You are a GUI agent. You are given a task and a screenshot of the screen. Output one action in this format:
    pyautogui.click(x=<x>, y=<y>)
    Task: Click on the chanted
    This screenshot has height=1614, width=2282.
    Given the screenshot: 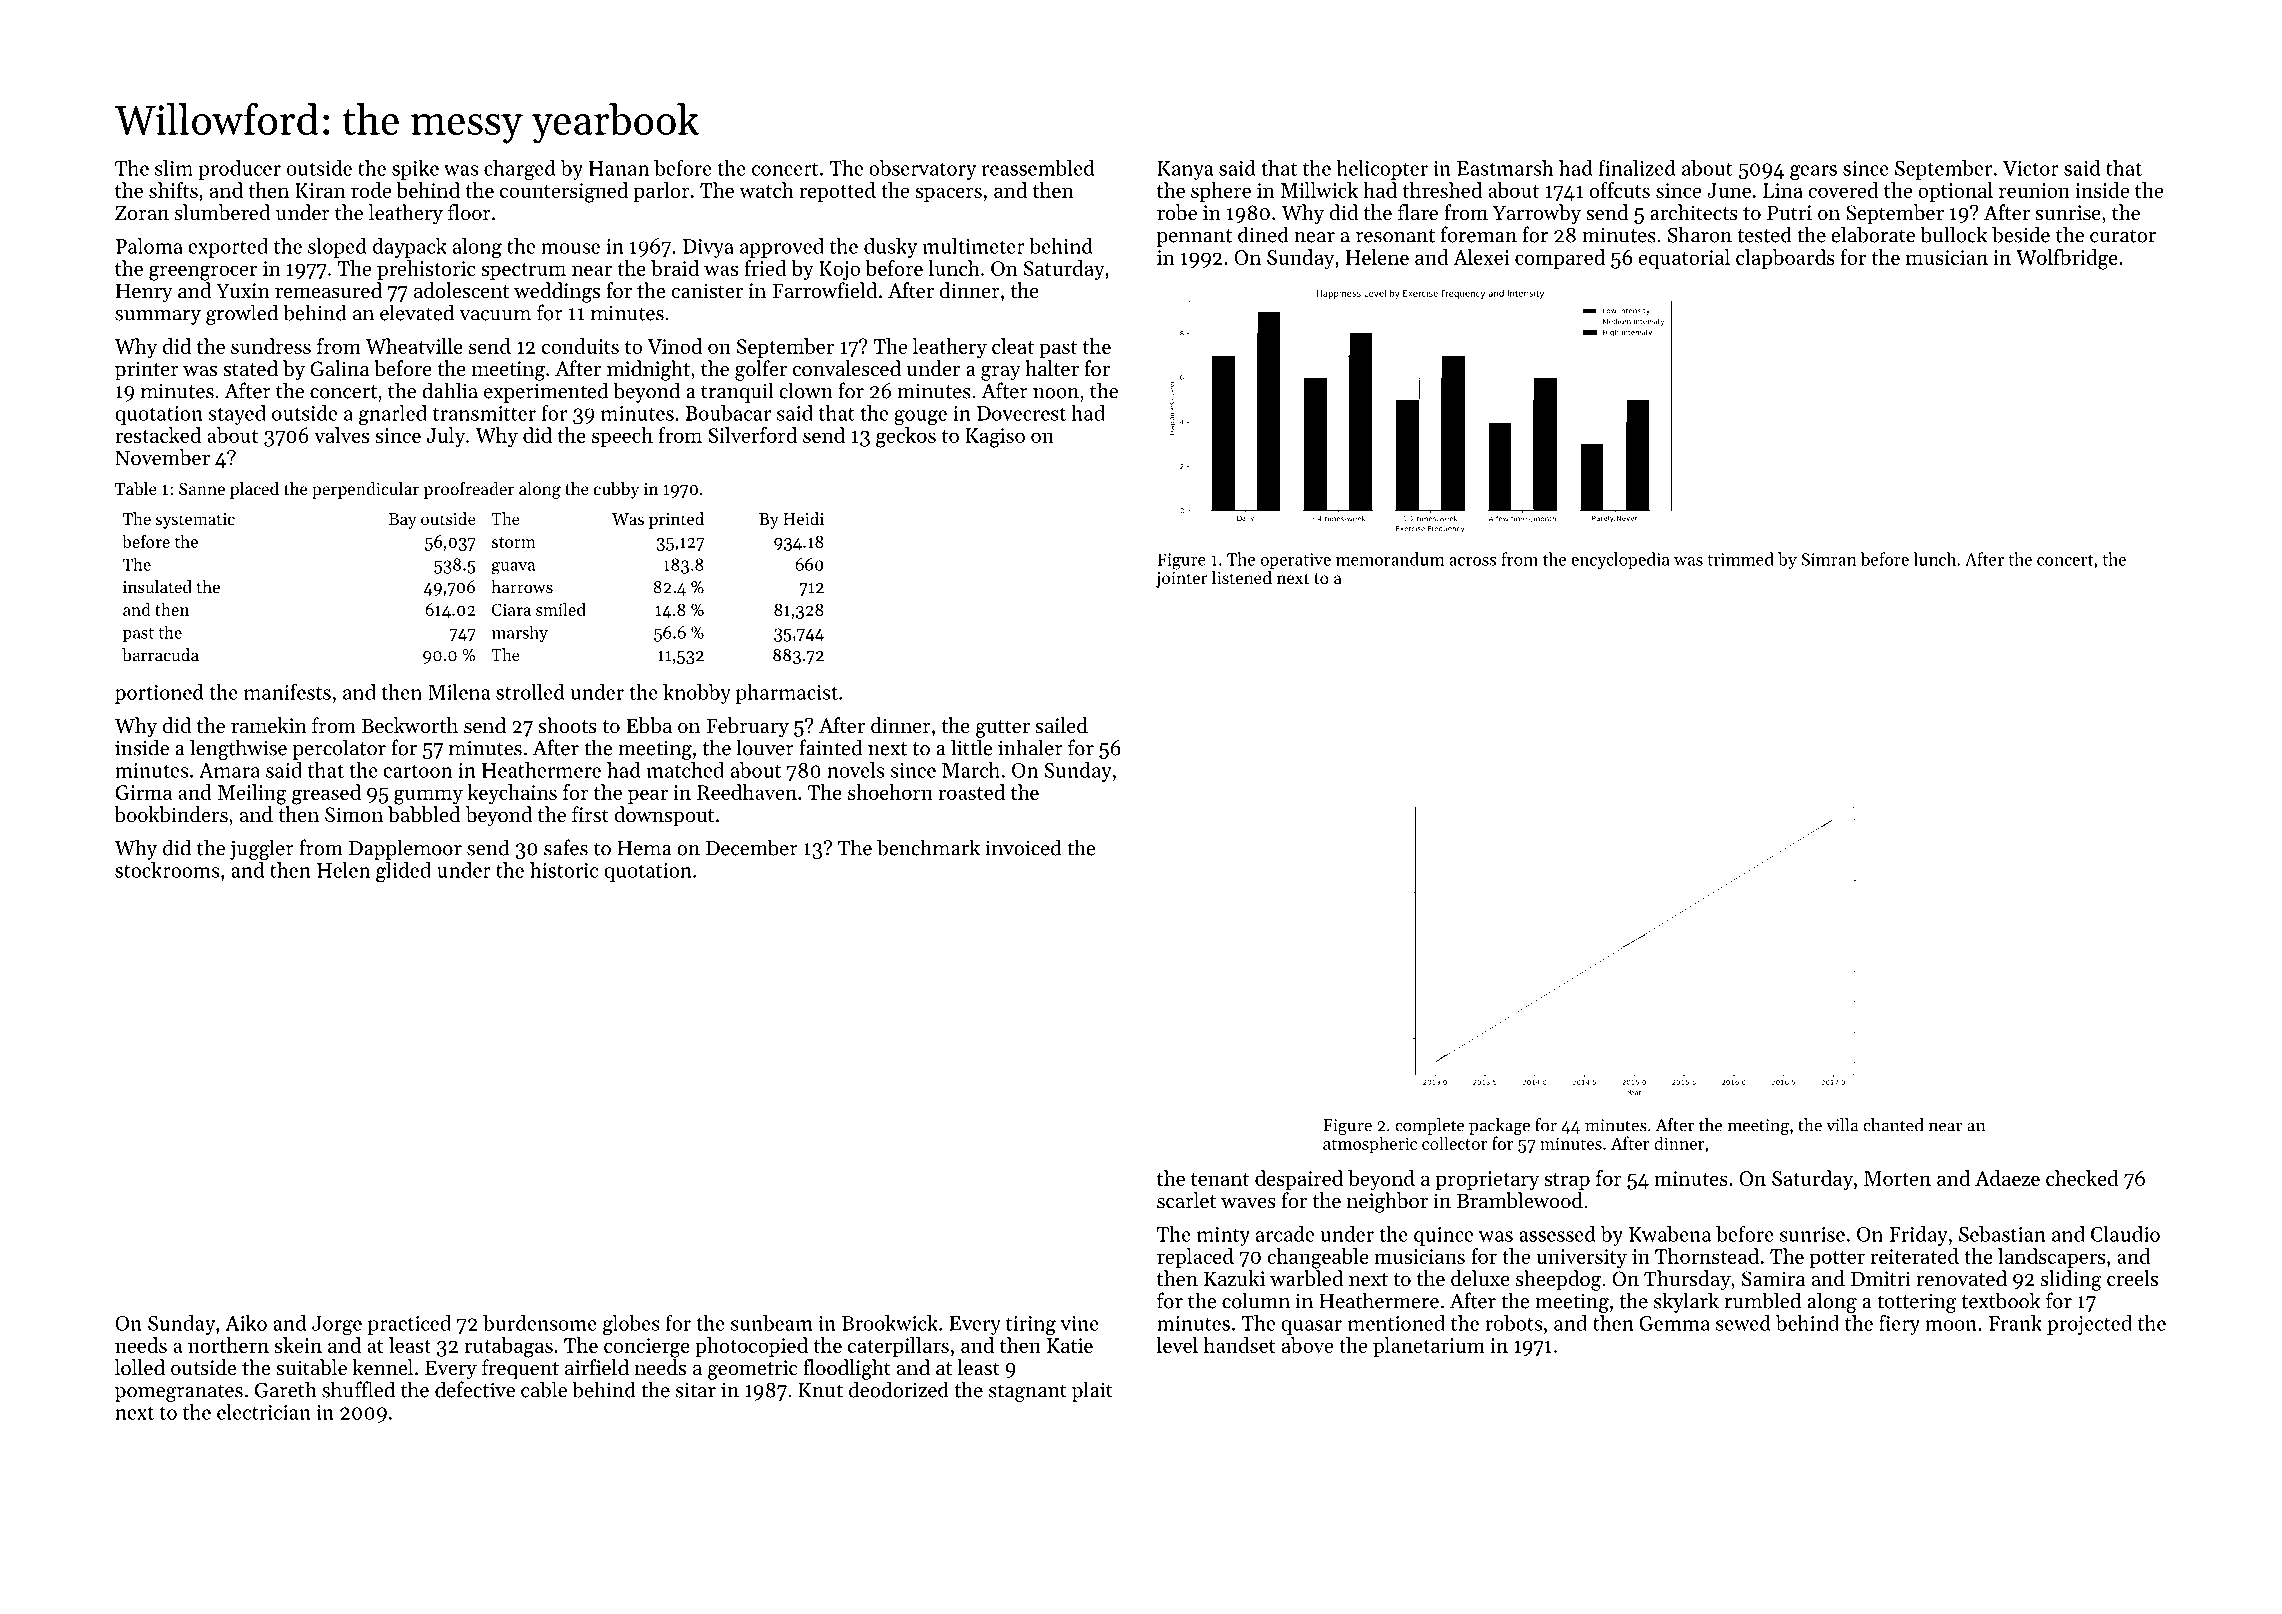 What is the action you would take?
    pyautogui.click(x=1893, y=1125)
